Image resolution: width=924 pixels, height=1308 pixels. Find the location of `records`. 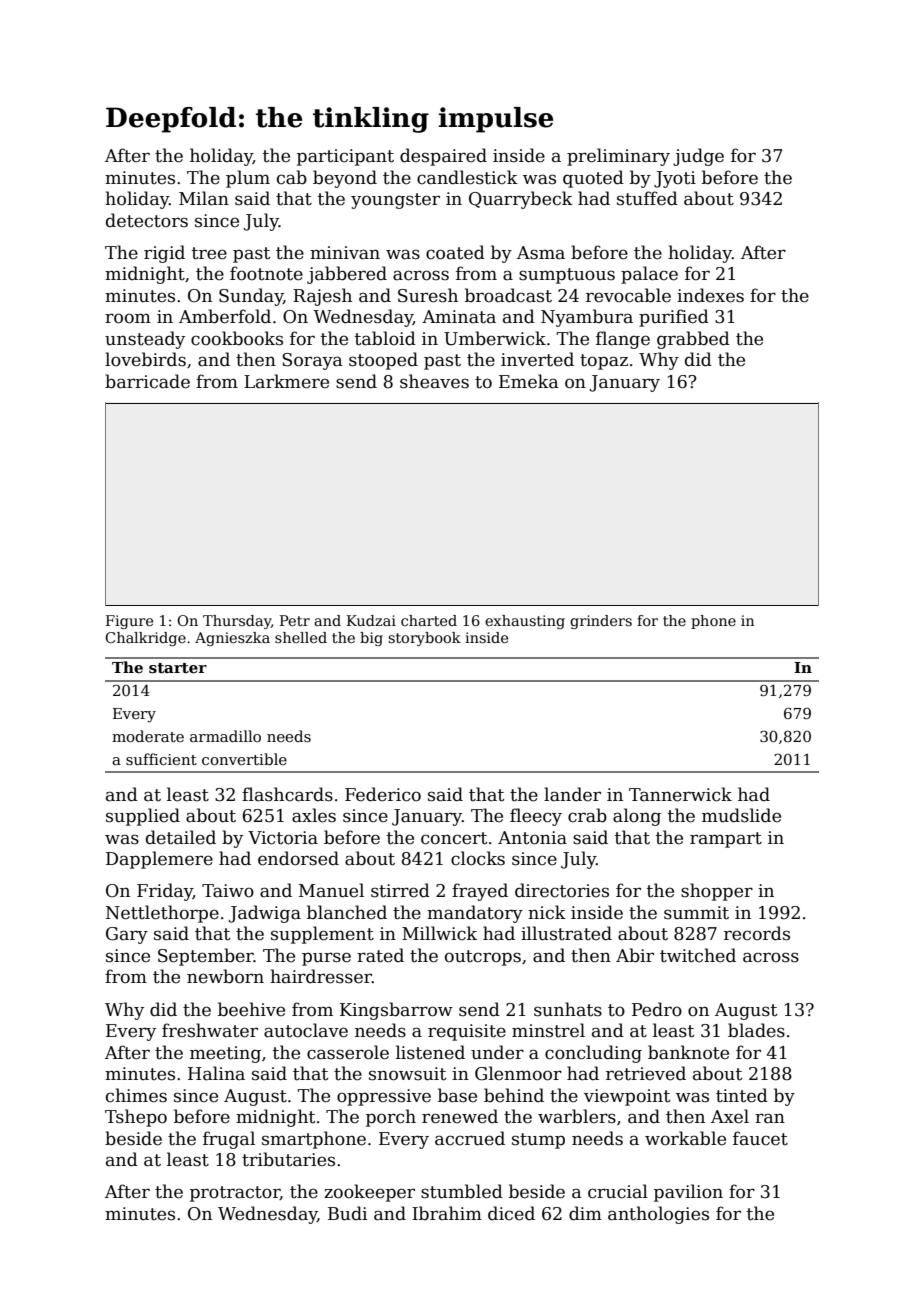

records is located at coordinates (757, 933).
